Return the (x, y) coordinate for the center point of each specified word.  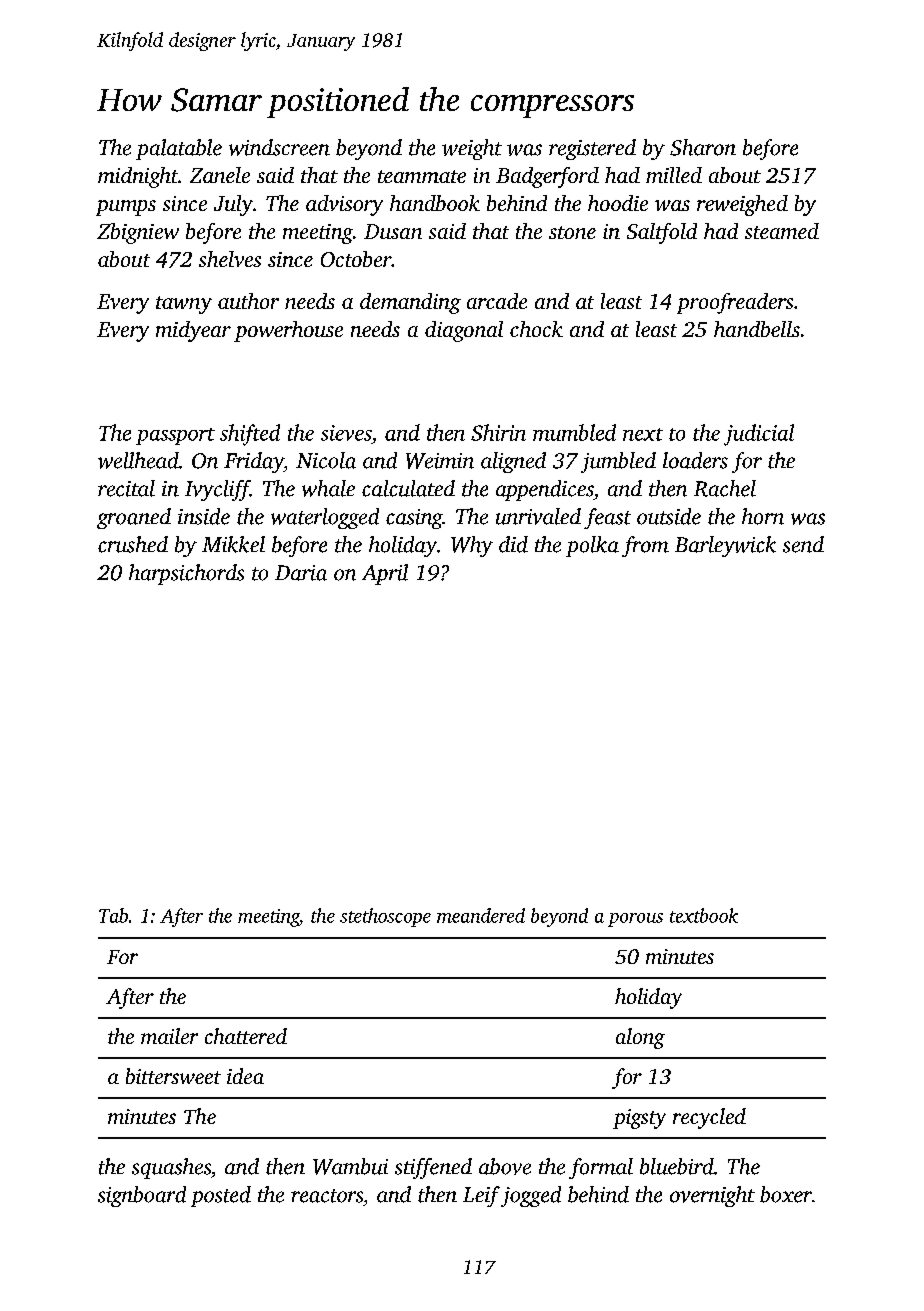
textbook (704, 915)
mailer (169, 1036)
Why (472, 546)
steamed (782, 231)
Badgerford (547, 177)
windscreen (279, 147)
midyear (193, 331)
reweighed (742, 205)
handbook (435, 203)
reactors (327, 1196)
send (803, 544)
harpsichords (186, 574)
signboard (142, 1196)
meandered (481, 915)
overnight (712, 1196)
